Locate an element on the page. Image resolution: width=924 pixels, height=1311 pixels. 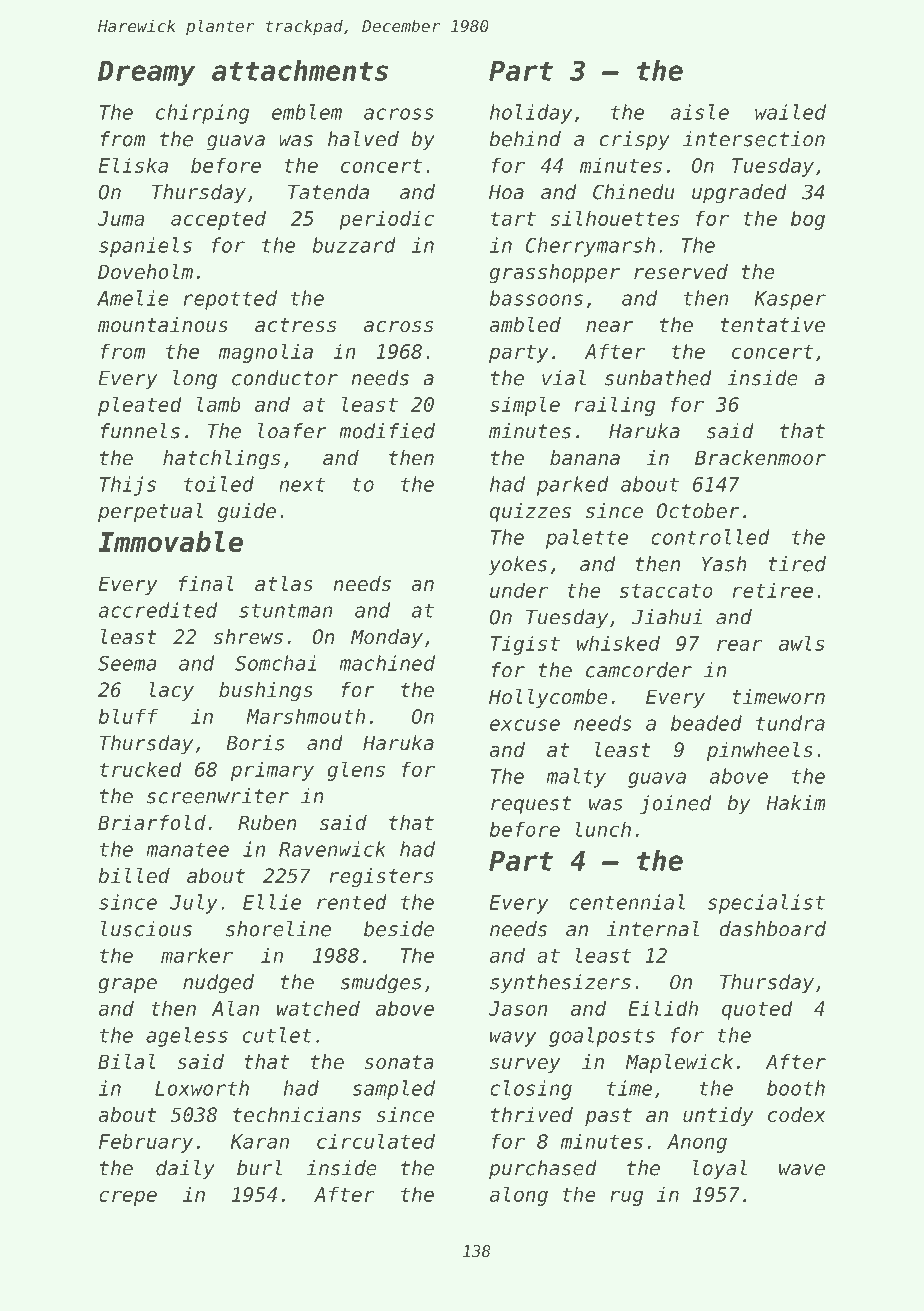
Immovable is located at coordinates (170, 541).
